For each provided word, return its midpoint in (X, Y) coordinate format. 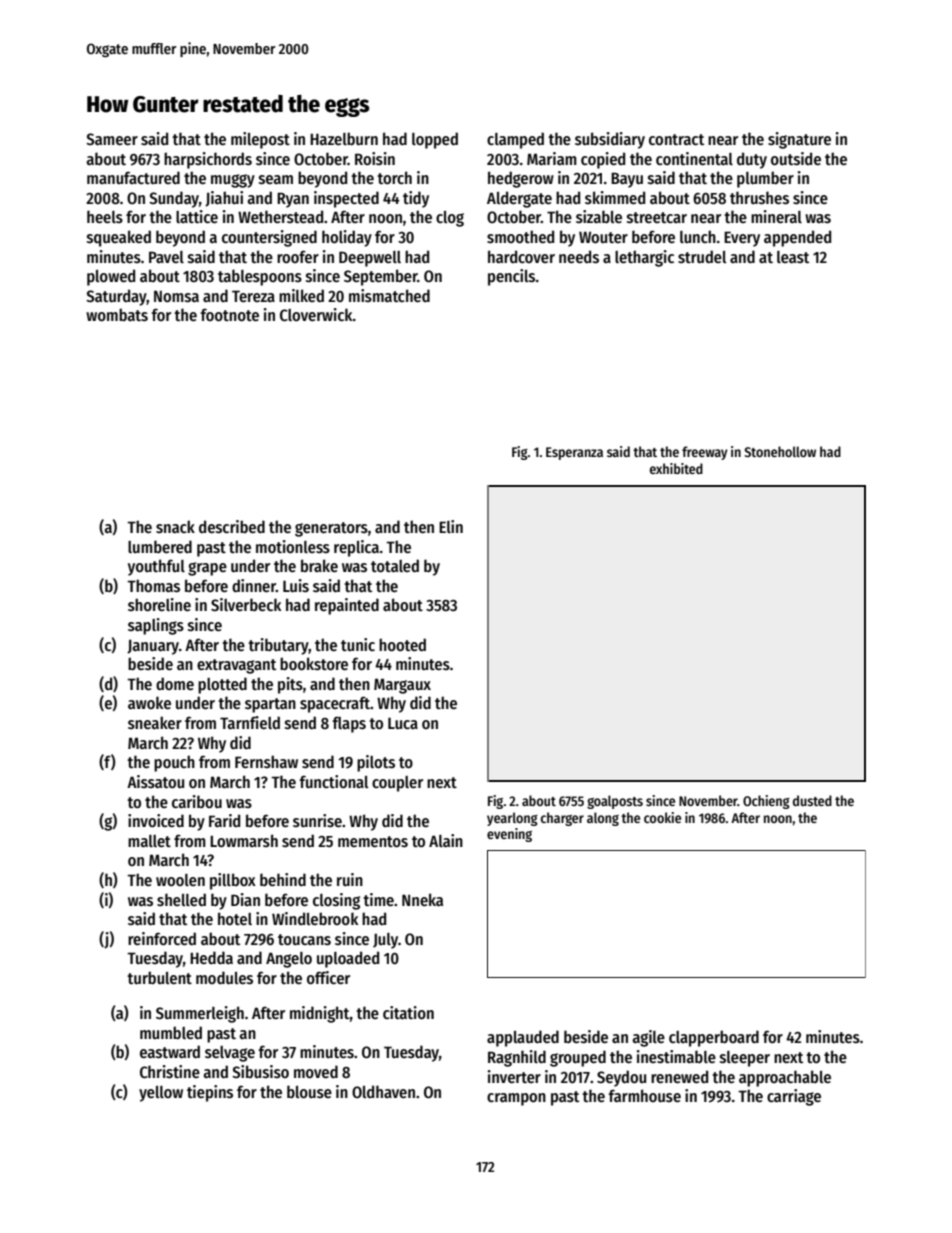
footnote (229, 314)
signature (799, 140)
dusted (812, 800)
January (153, 647)
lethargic (644, 258)
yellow (161, 1094)
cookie (662, 817)
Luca (403, 723)
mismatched (389, 295)
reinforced (162, 938)
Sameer (112, 139)
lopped (435, 140)
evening (509, 835)
